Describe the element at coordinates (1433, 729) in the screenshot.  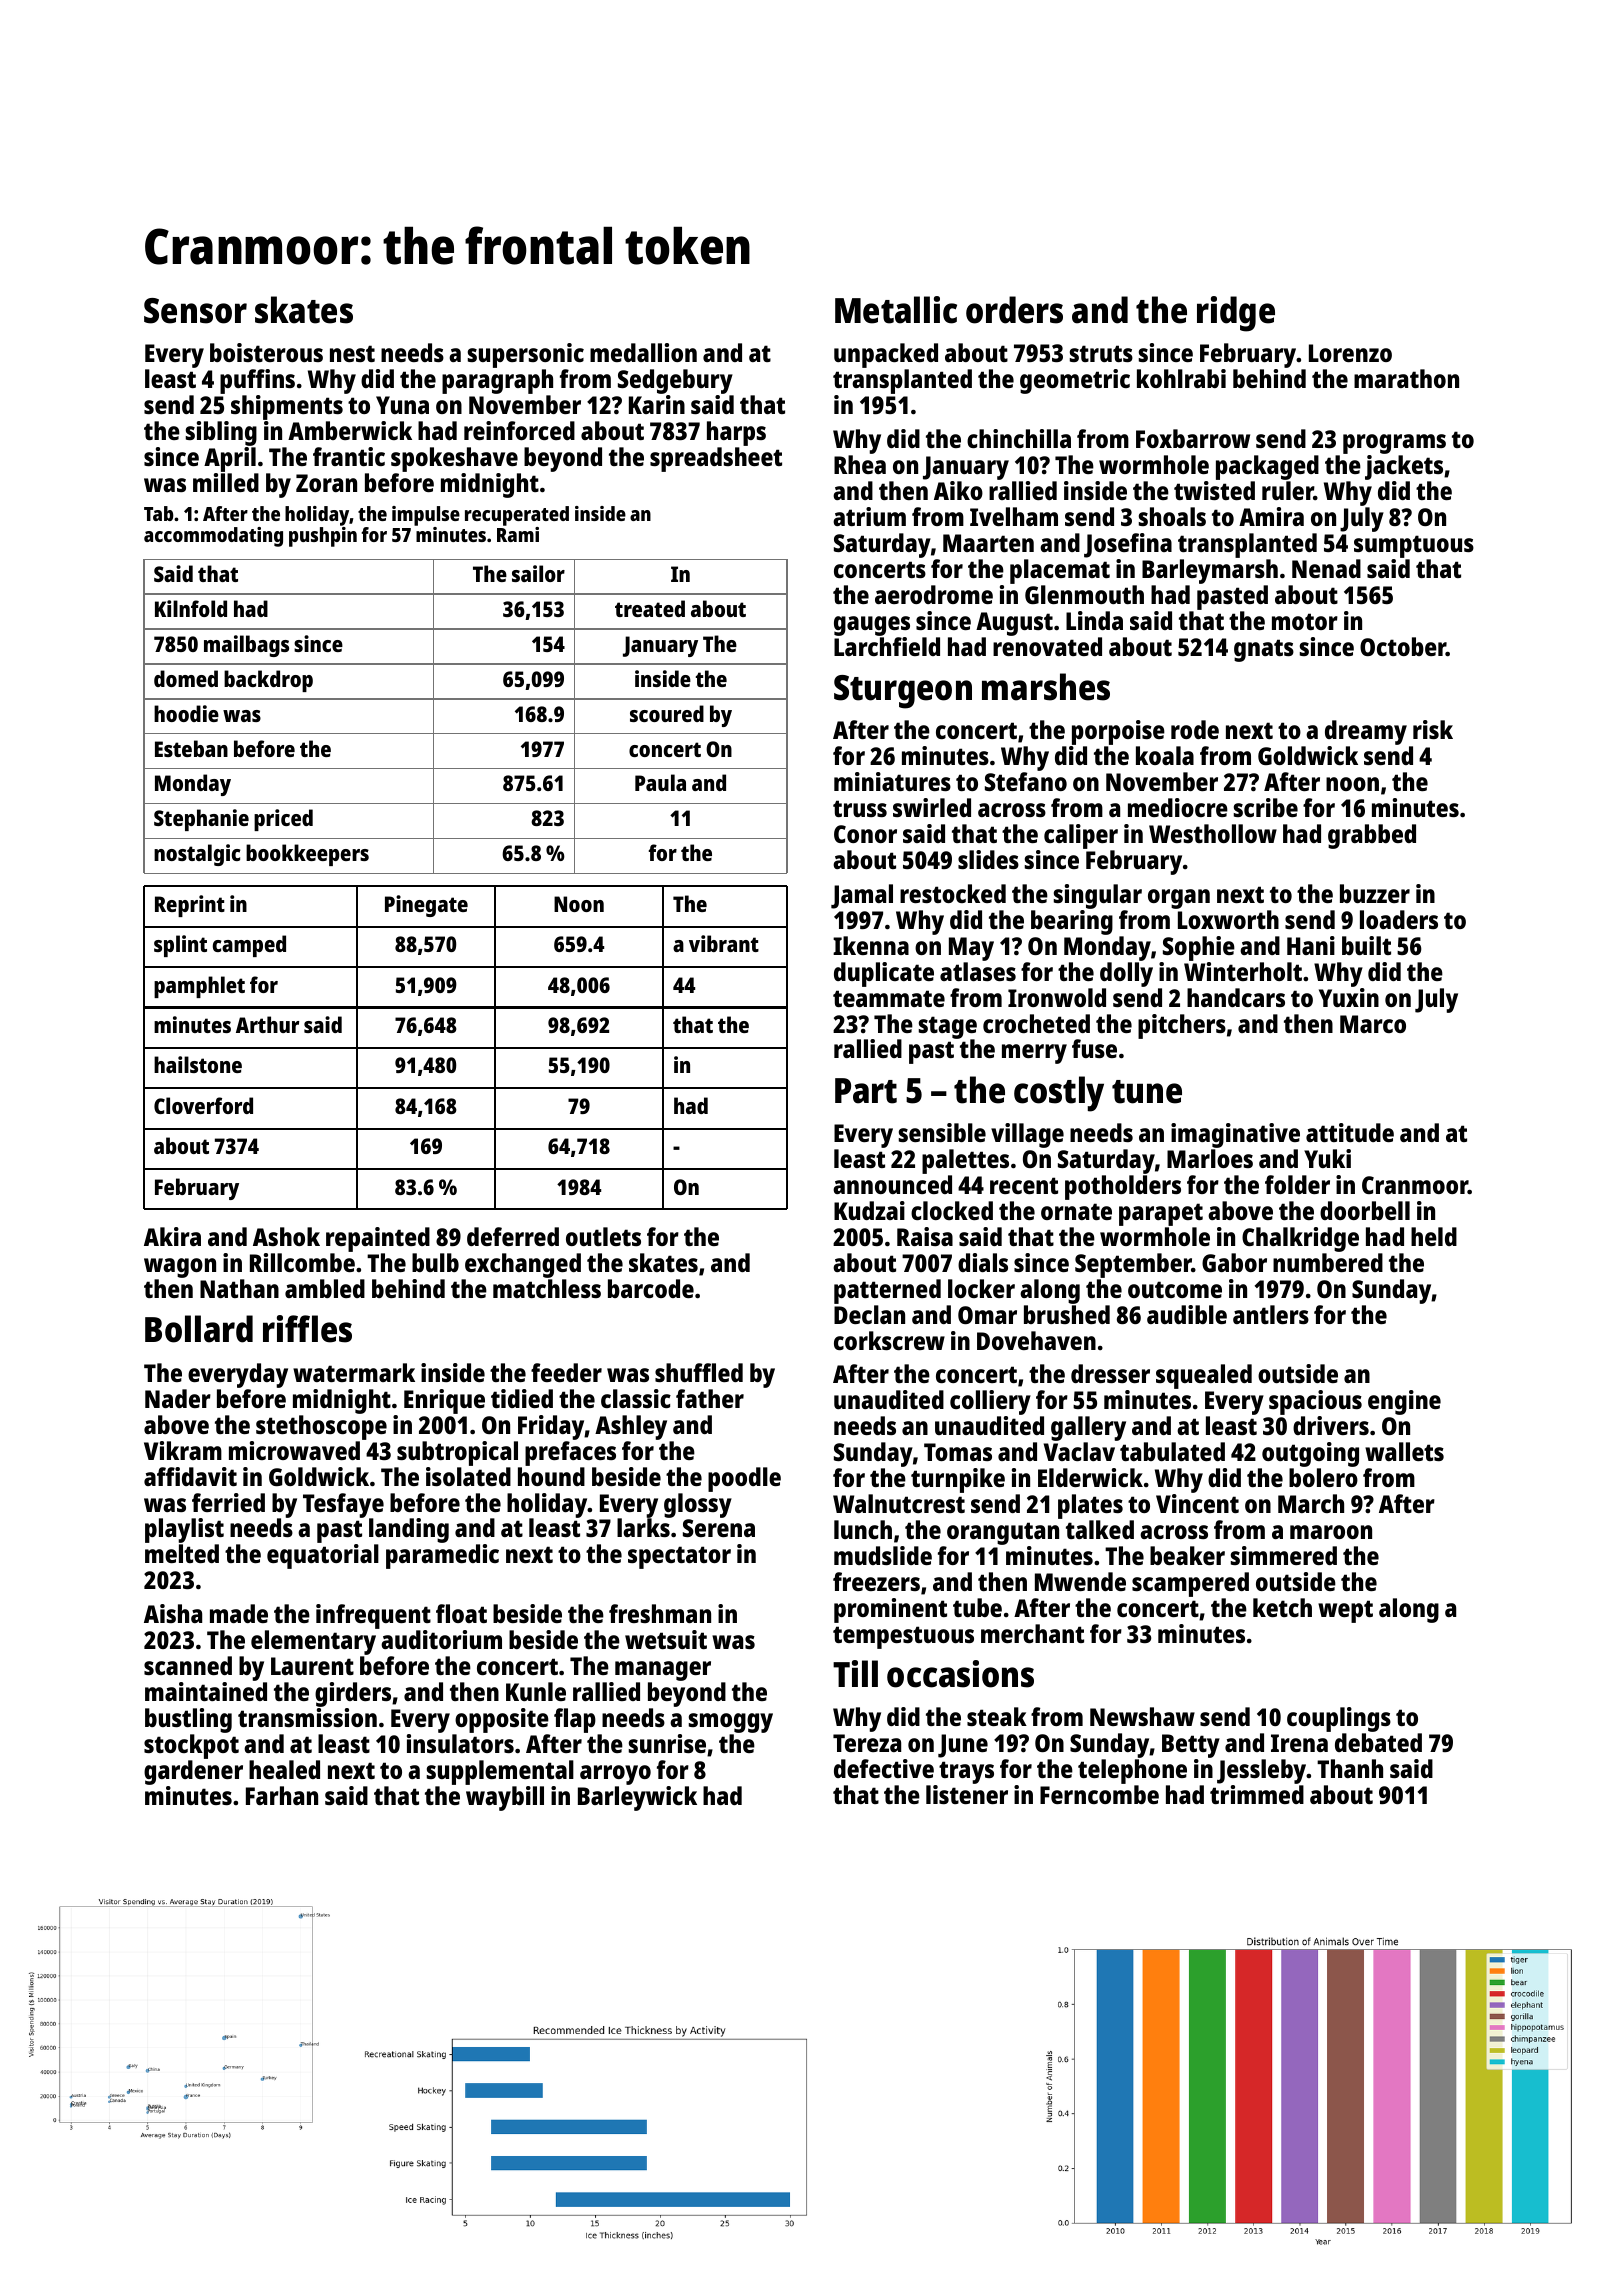
I see `risk` at that location.
